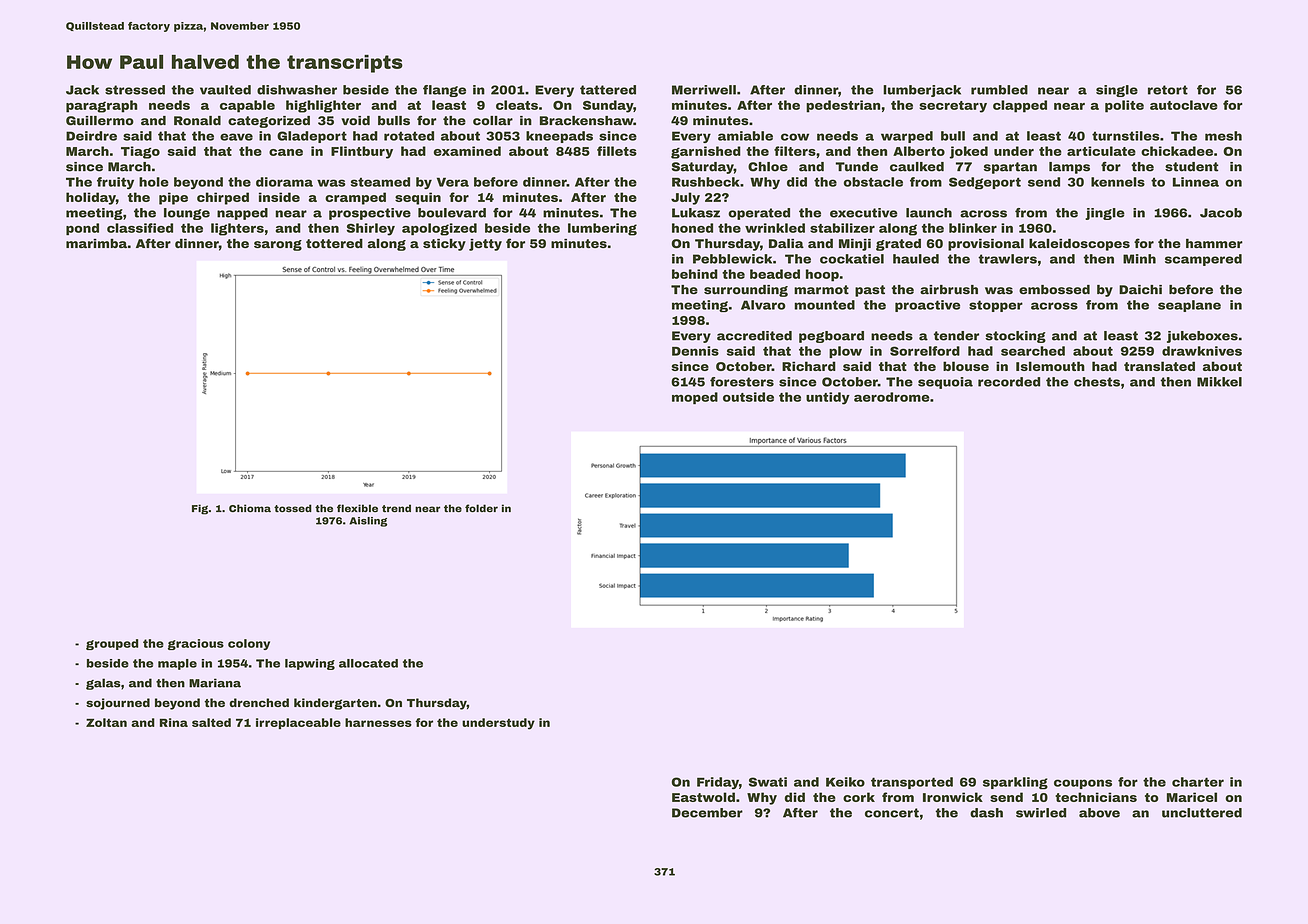 This screenshot has width=1308, height=924. What do you see at coordinates (368, 663) in the screenshot?
I see `allocated` at bounding box center [368, 663].
